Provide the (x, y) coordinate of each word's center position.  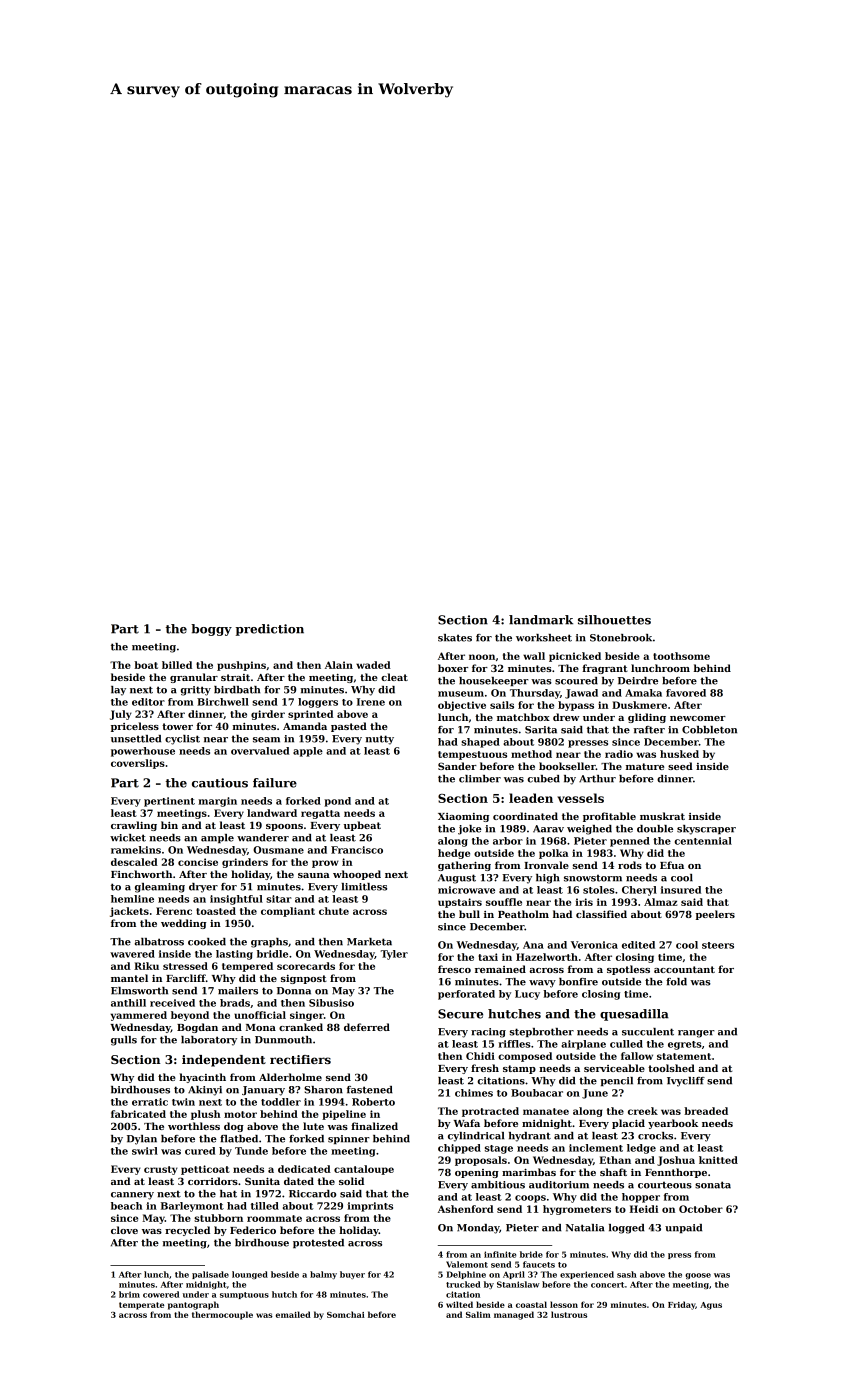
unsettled (136, 739)
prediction (270, 630)
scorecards (306, 966)
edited (638, 945)
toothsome (681, 656)
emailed (293, 1314)
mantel (129, 978)
